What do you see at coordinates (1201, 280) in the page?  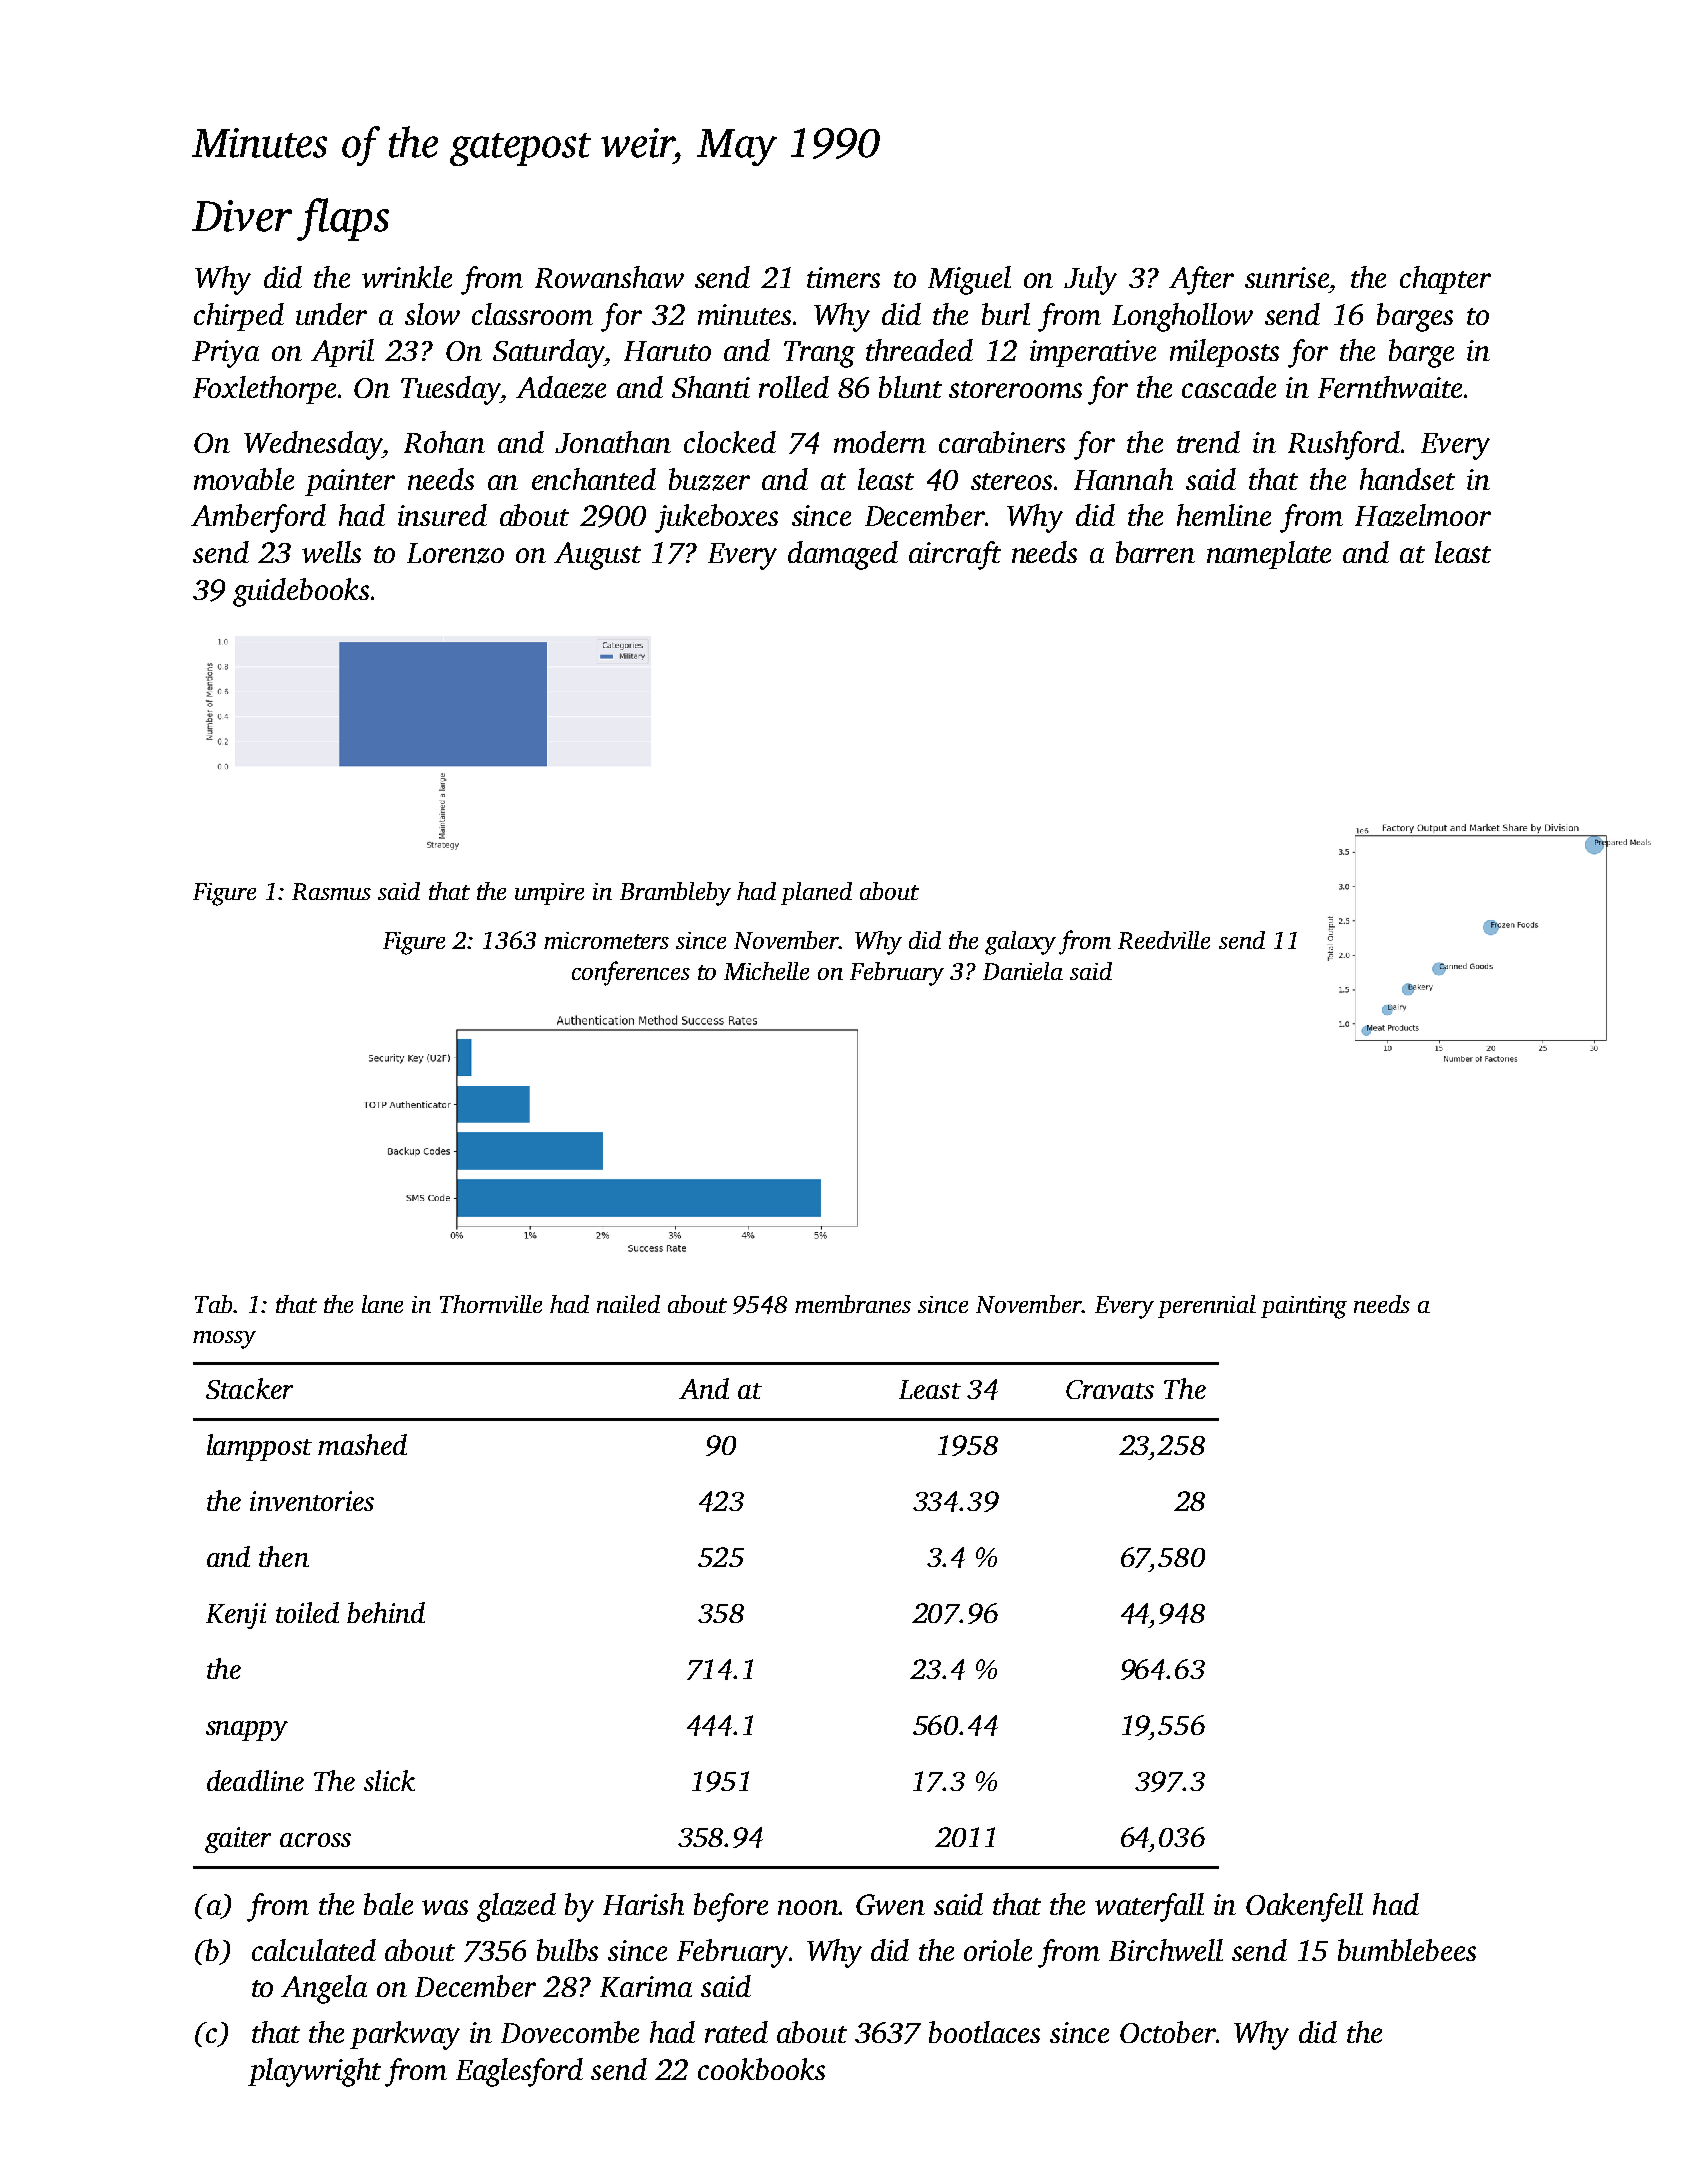 I see `After` at bounding box center [1201, 280].
